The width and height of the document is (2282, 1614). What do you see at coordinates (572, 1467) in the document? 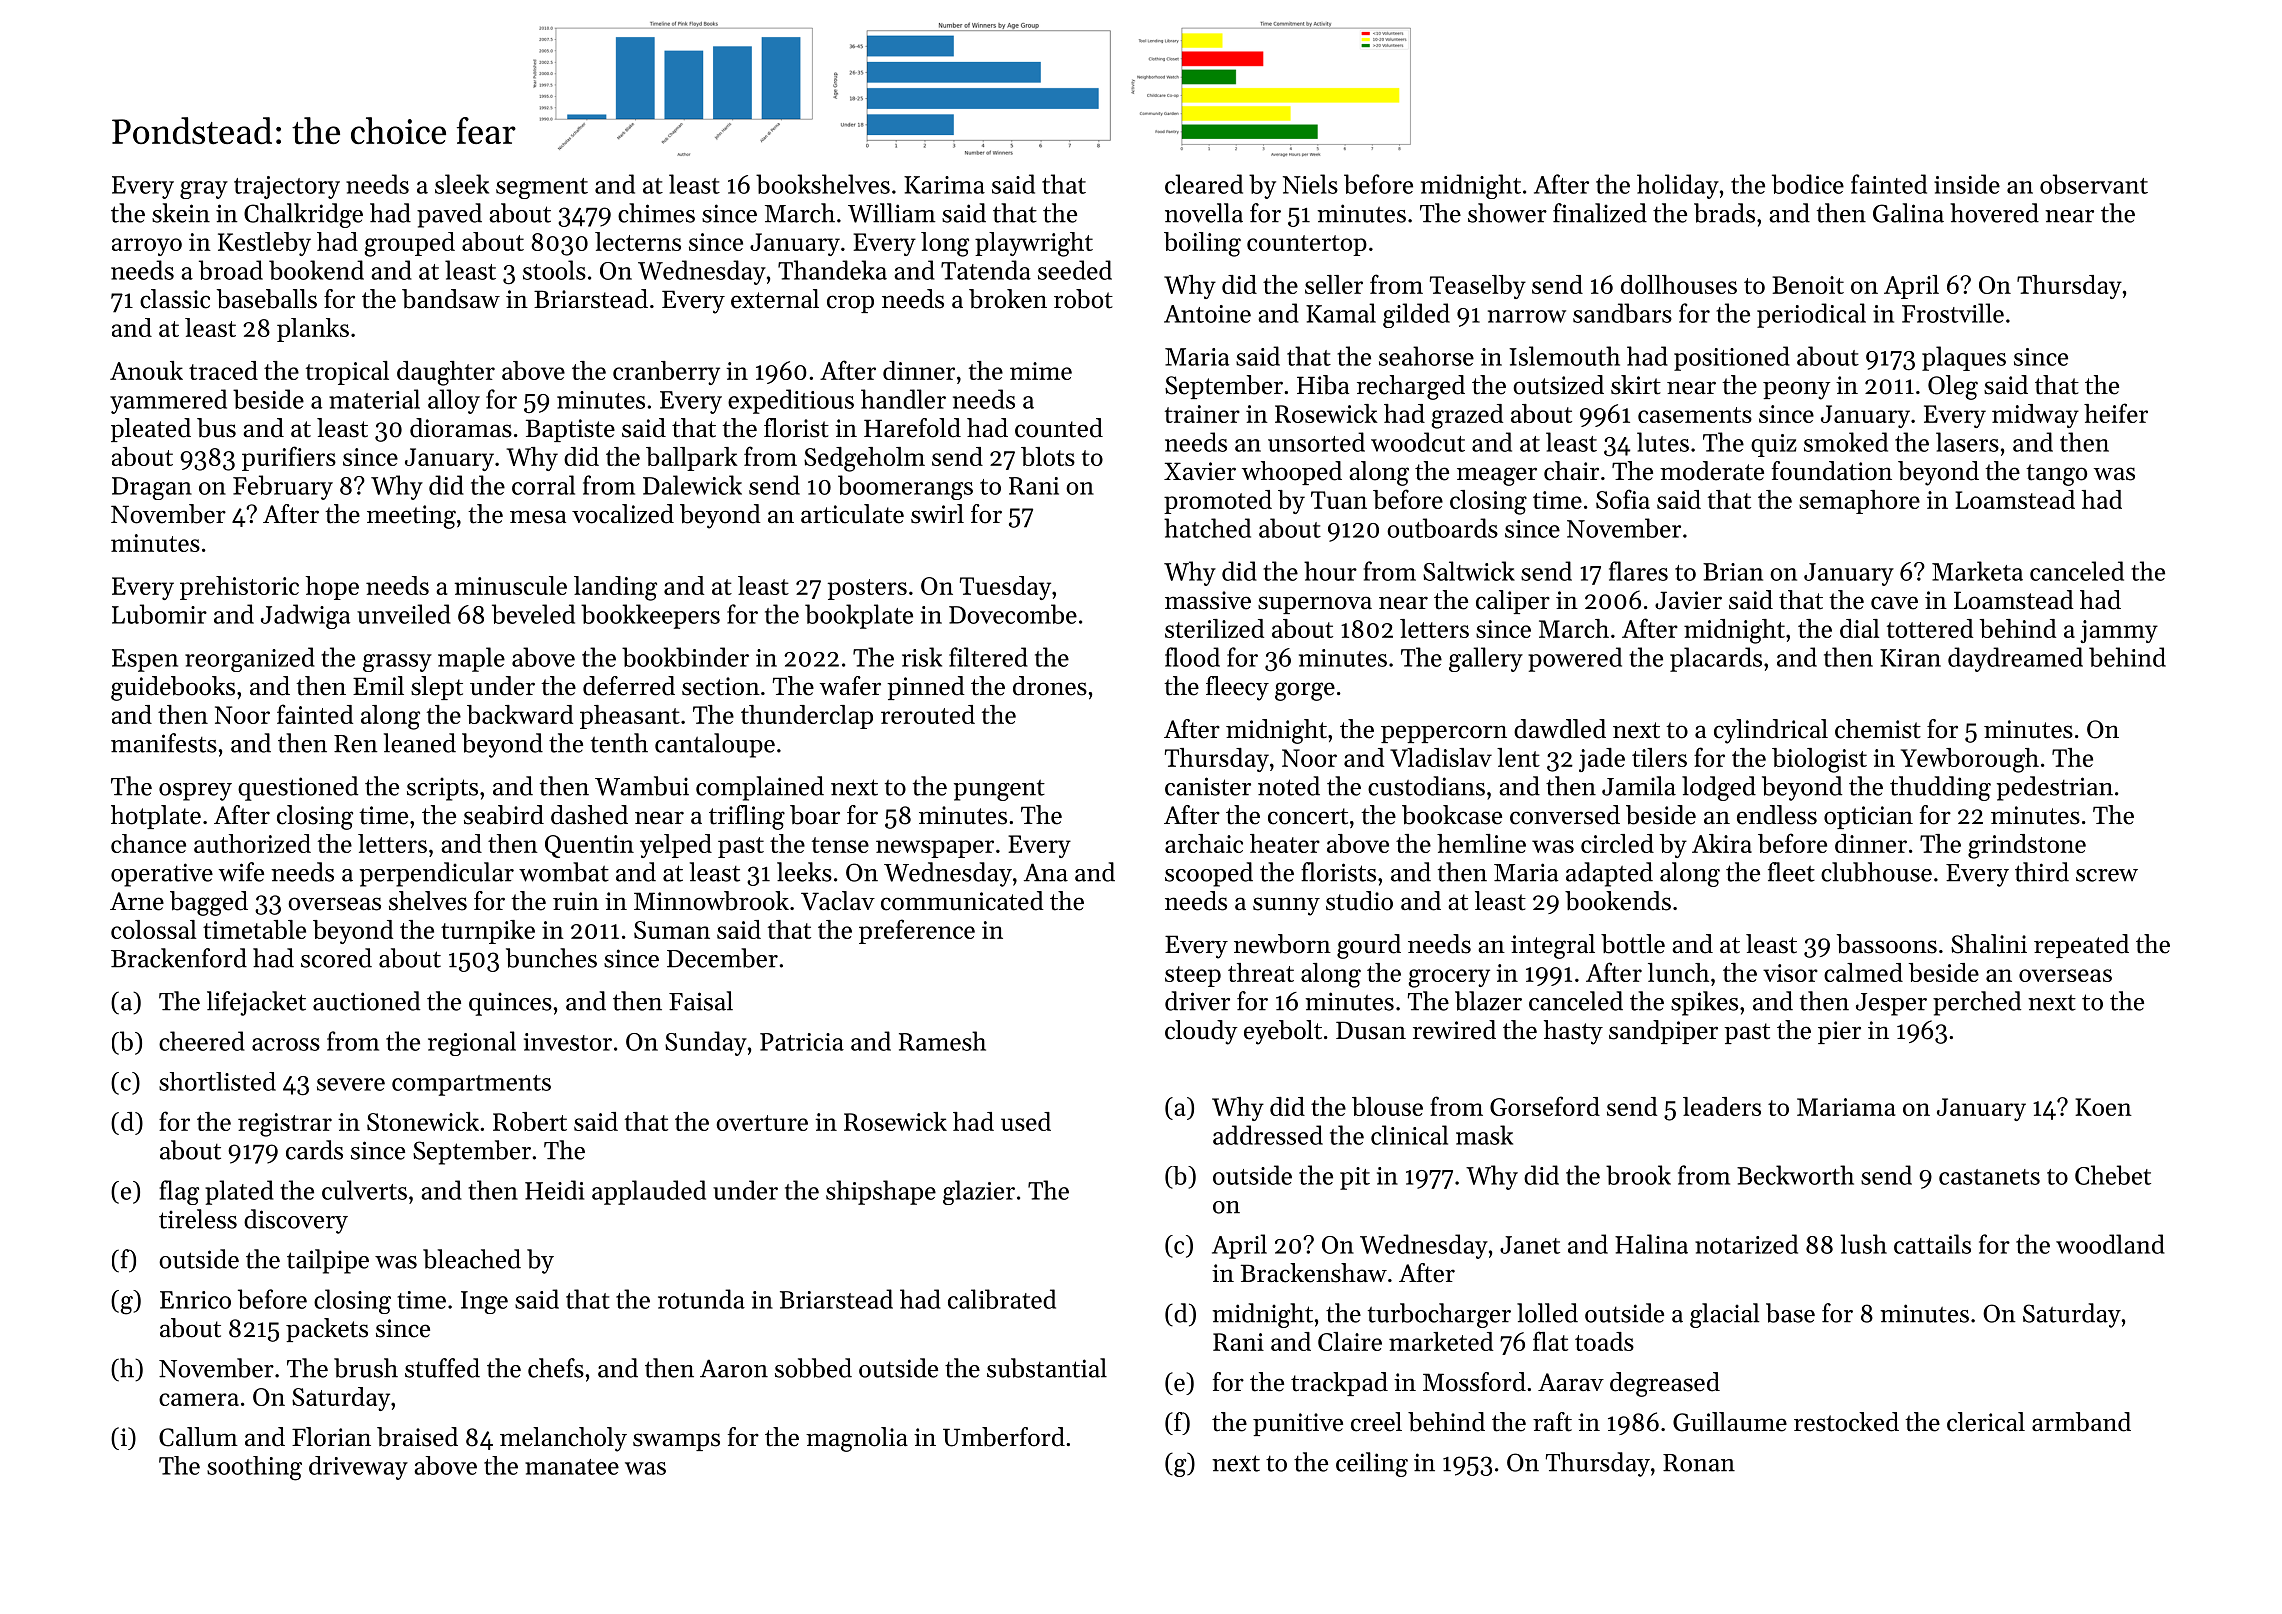
I see `manatee` at bounding box center [572, 1467].
